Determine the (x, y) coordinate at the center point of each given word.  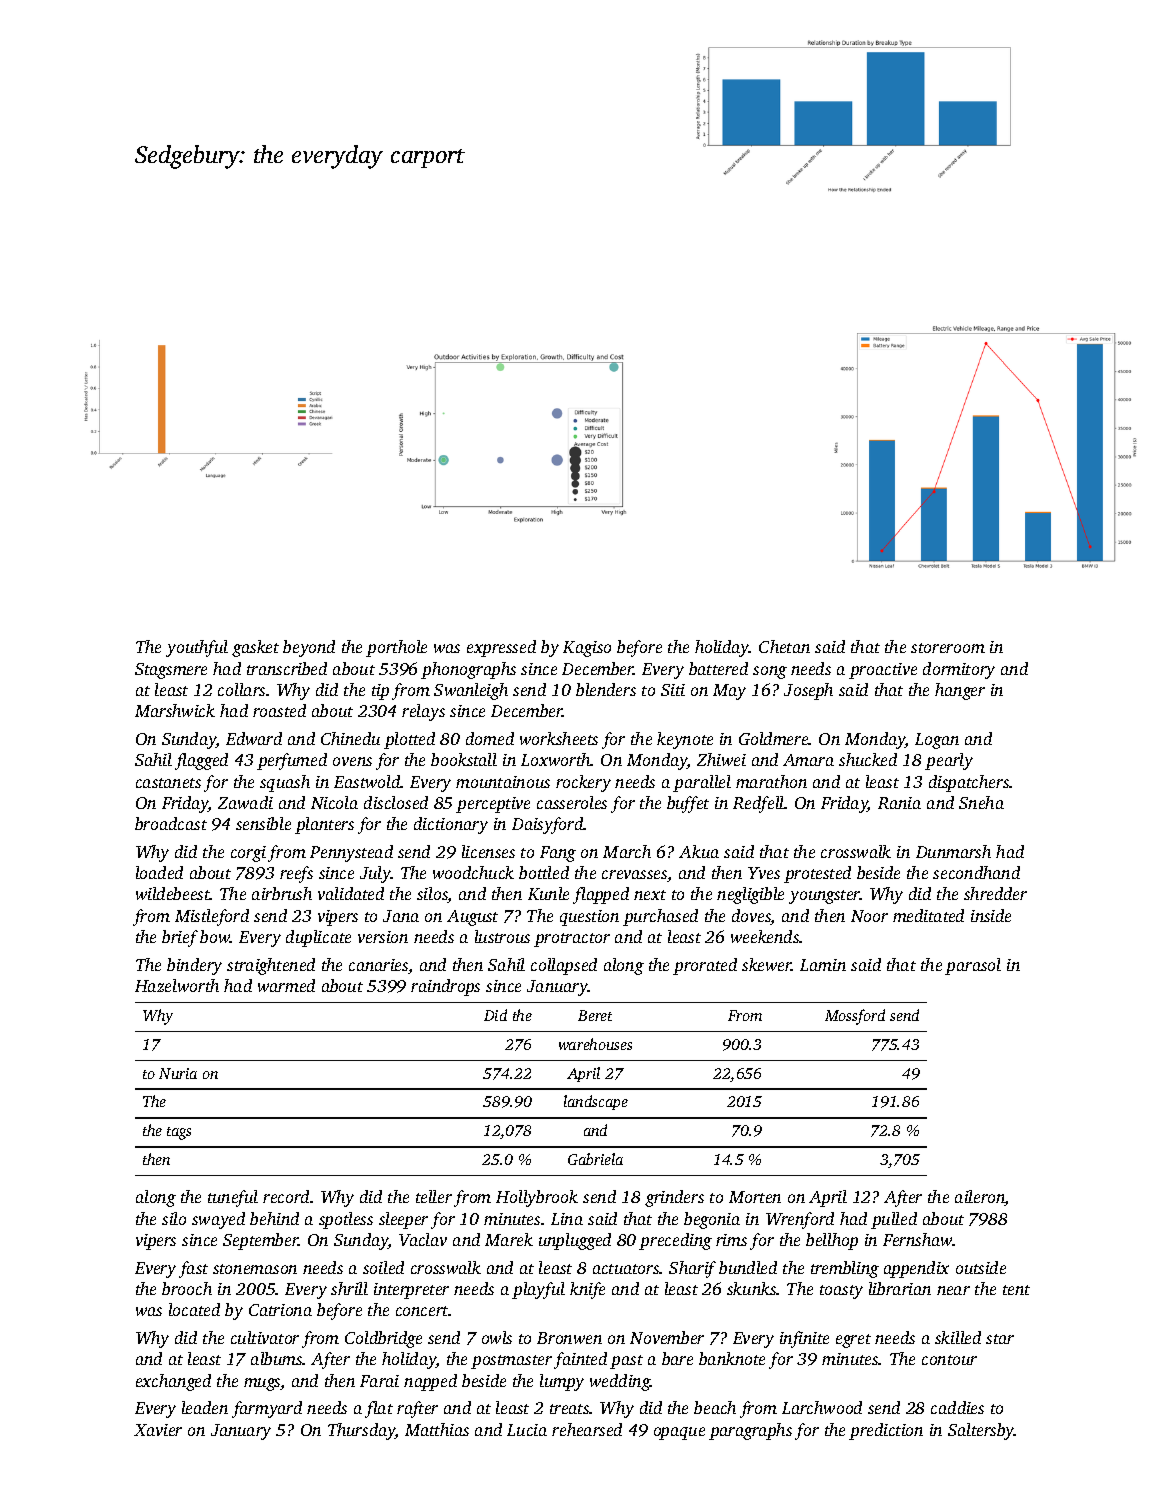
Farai (379, 1381)
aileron (980, 1198)
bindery (194, 966)
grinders (674, 1198)
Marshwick (175, 710)
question (589, 918)
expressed (501, 648)
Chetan (784, 646)
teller (434, 1196)
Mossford (855, 1017)
